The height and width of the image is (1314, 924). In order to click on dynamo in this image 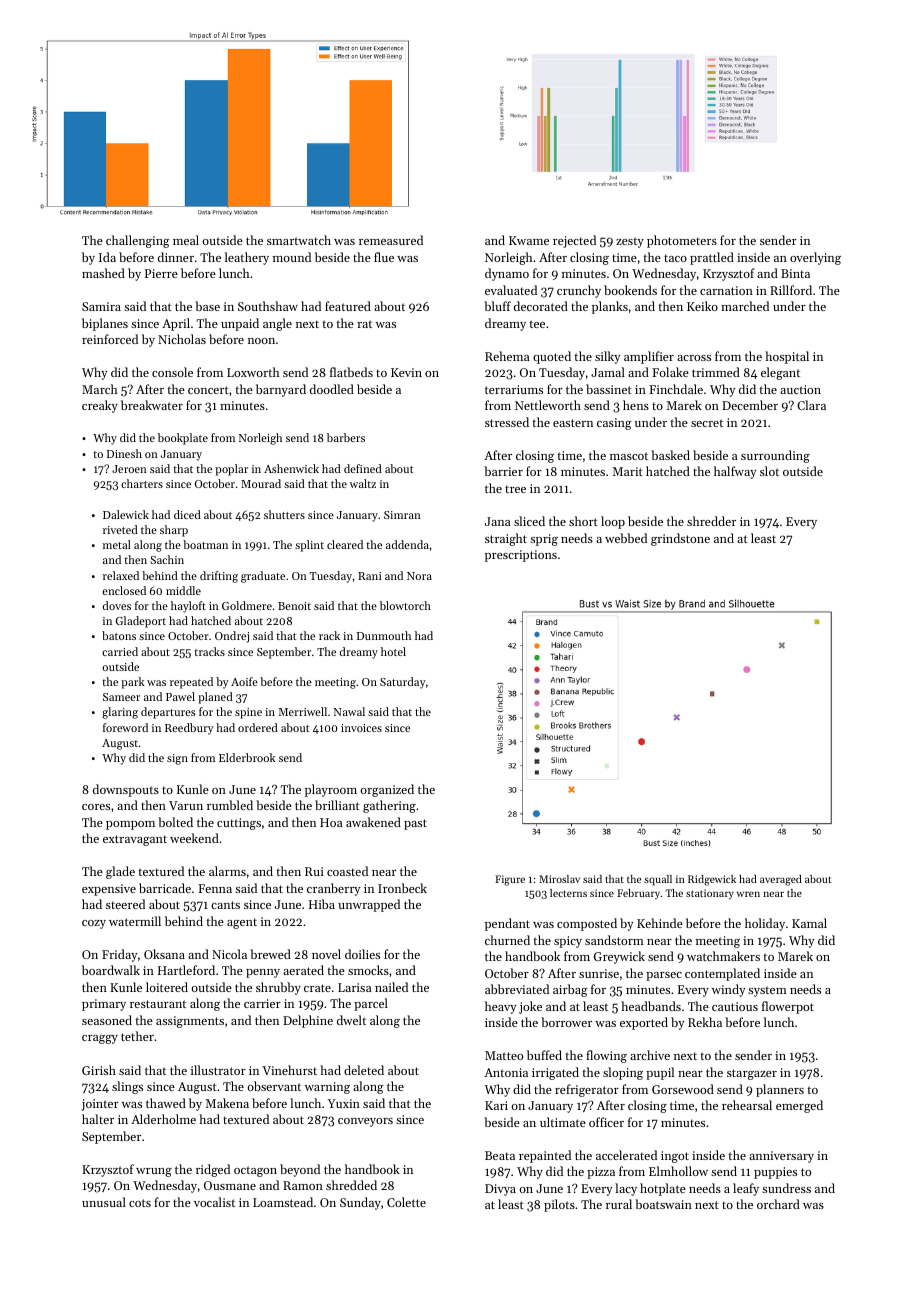, I will do `click(507, 274)`.
